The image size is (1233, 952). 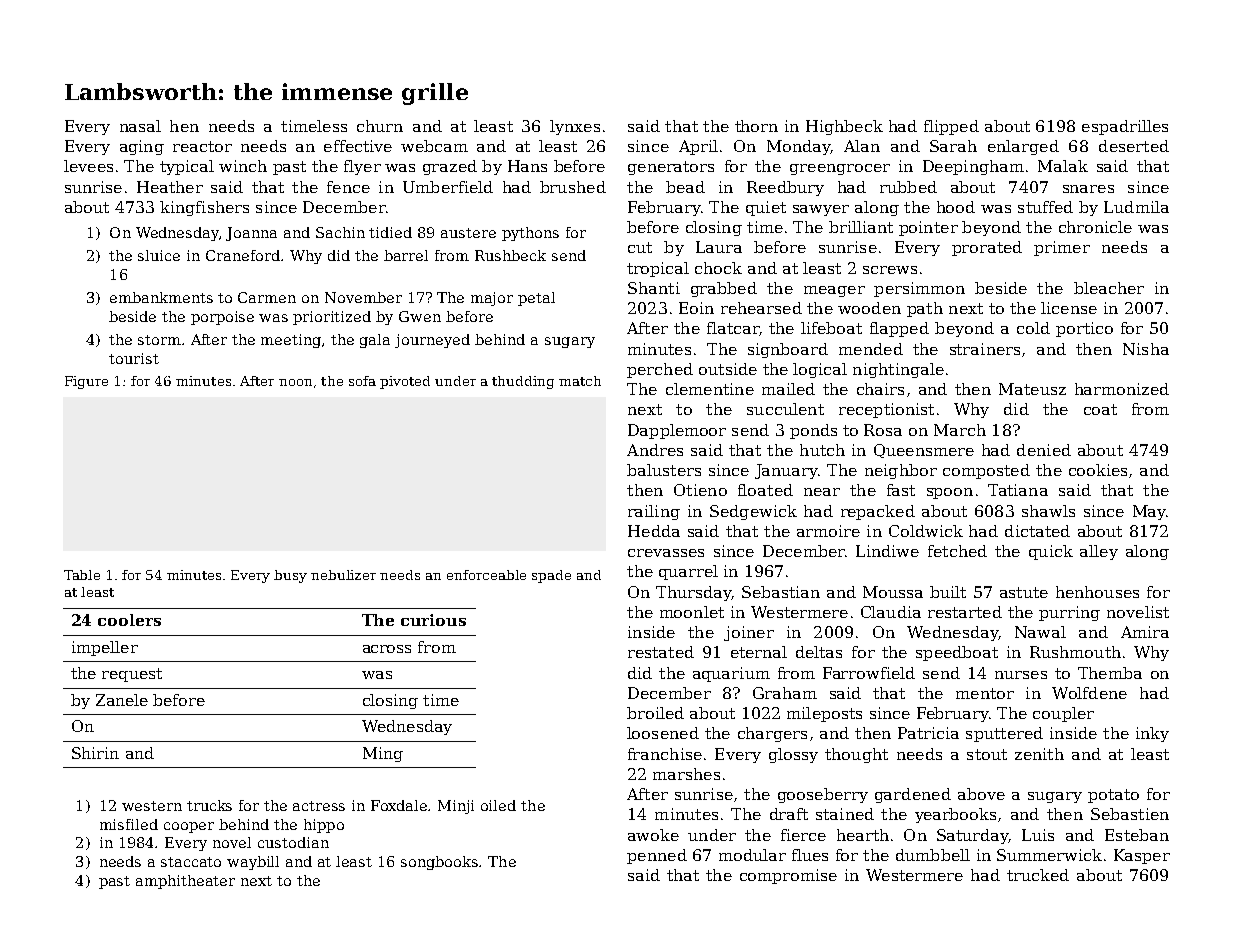 I want to click on amphitheater, so click(x=185, y=882).
